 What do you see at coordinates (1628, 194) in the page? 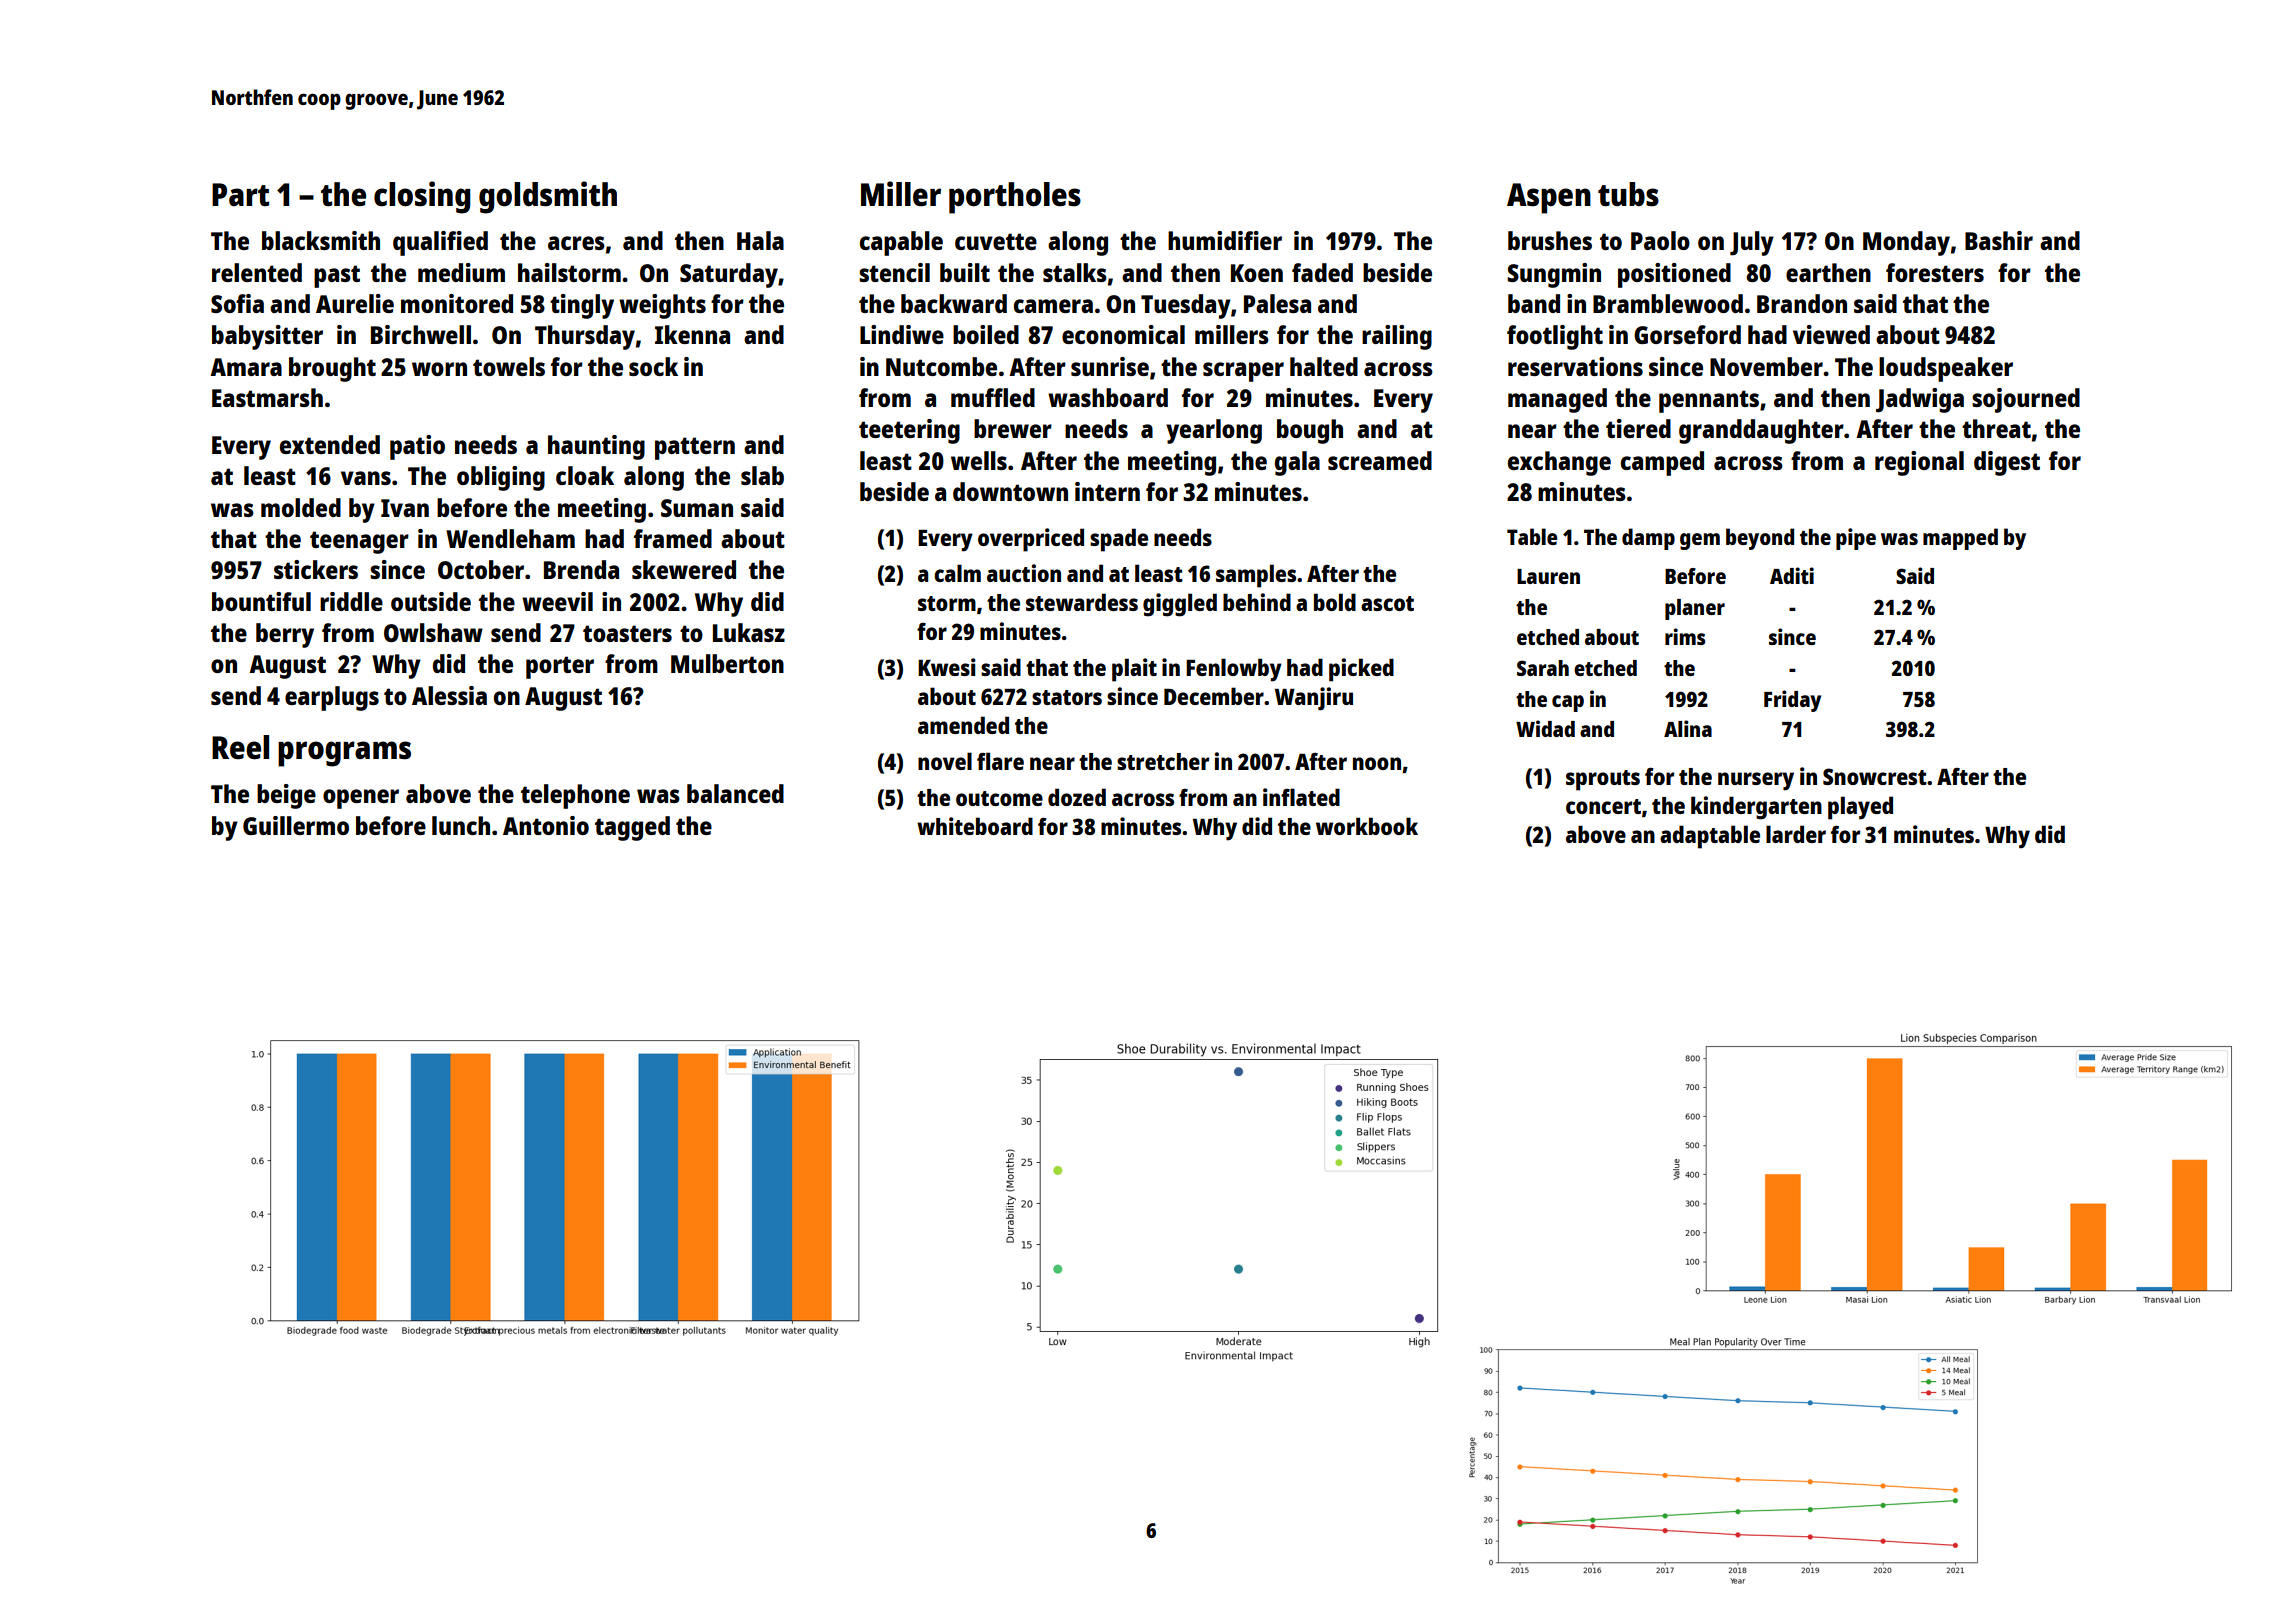
I see `tubs` at bounding box center [1628, 194].
